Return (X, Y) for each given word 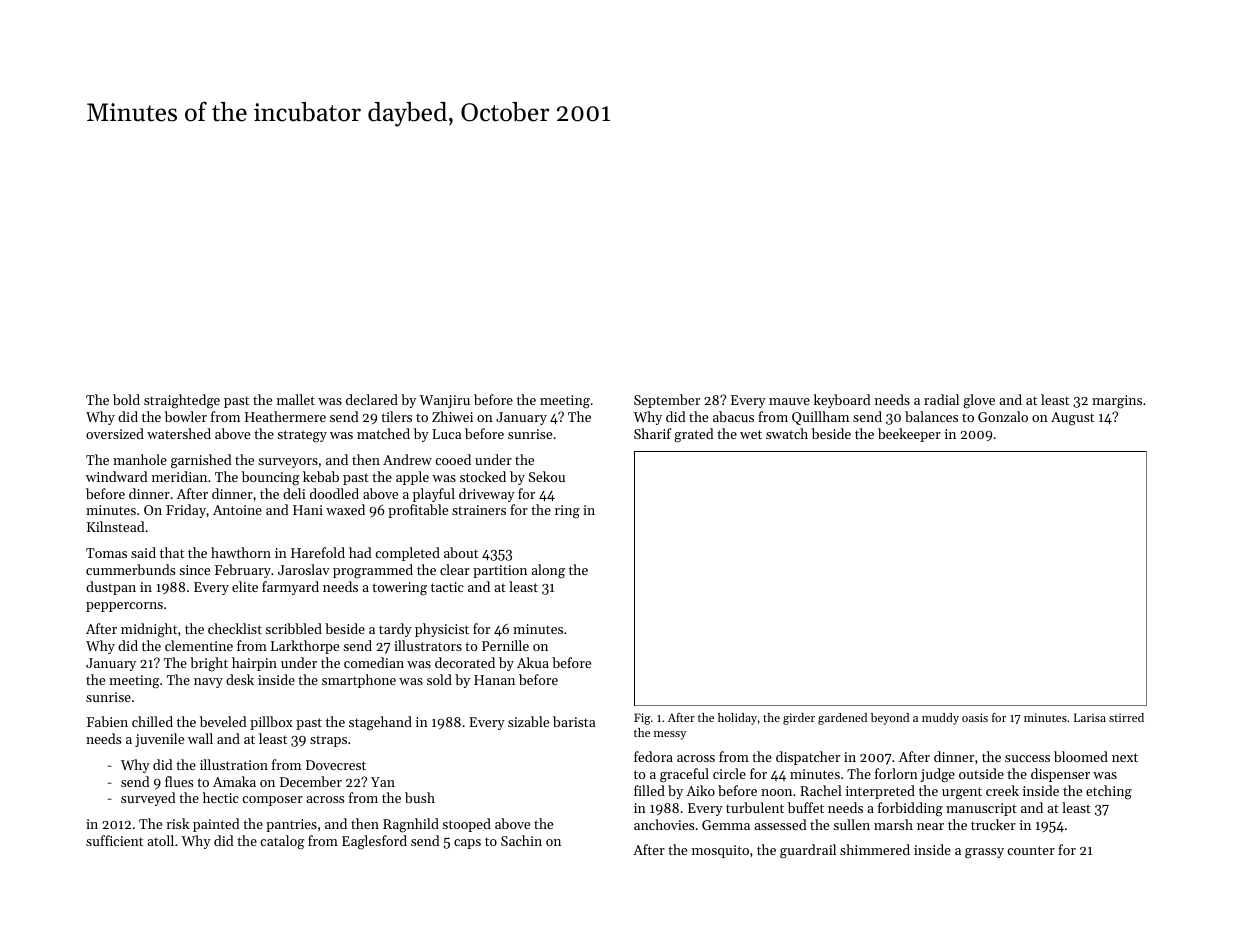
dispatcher (808, 758)
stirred (1126, 717)
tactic (447, 587)
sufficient (114, 840)
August (1072, 418)
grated (694, 435)
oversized (115, 433)
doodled (334, 493)
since (194, 570)
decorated (465, 662)
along (548, 571)
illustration (234, 764)
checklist (235, 628)
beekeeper (909, 435)
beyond (890, 719)
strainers (479, 510)
